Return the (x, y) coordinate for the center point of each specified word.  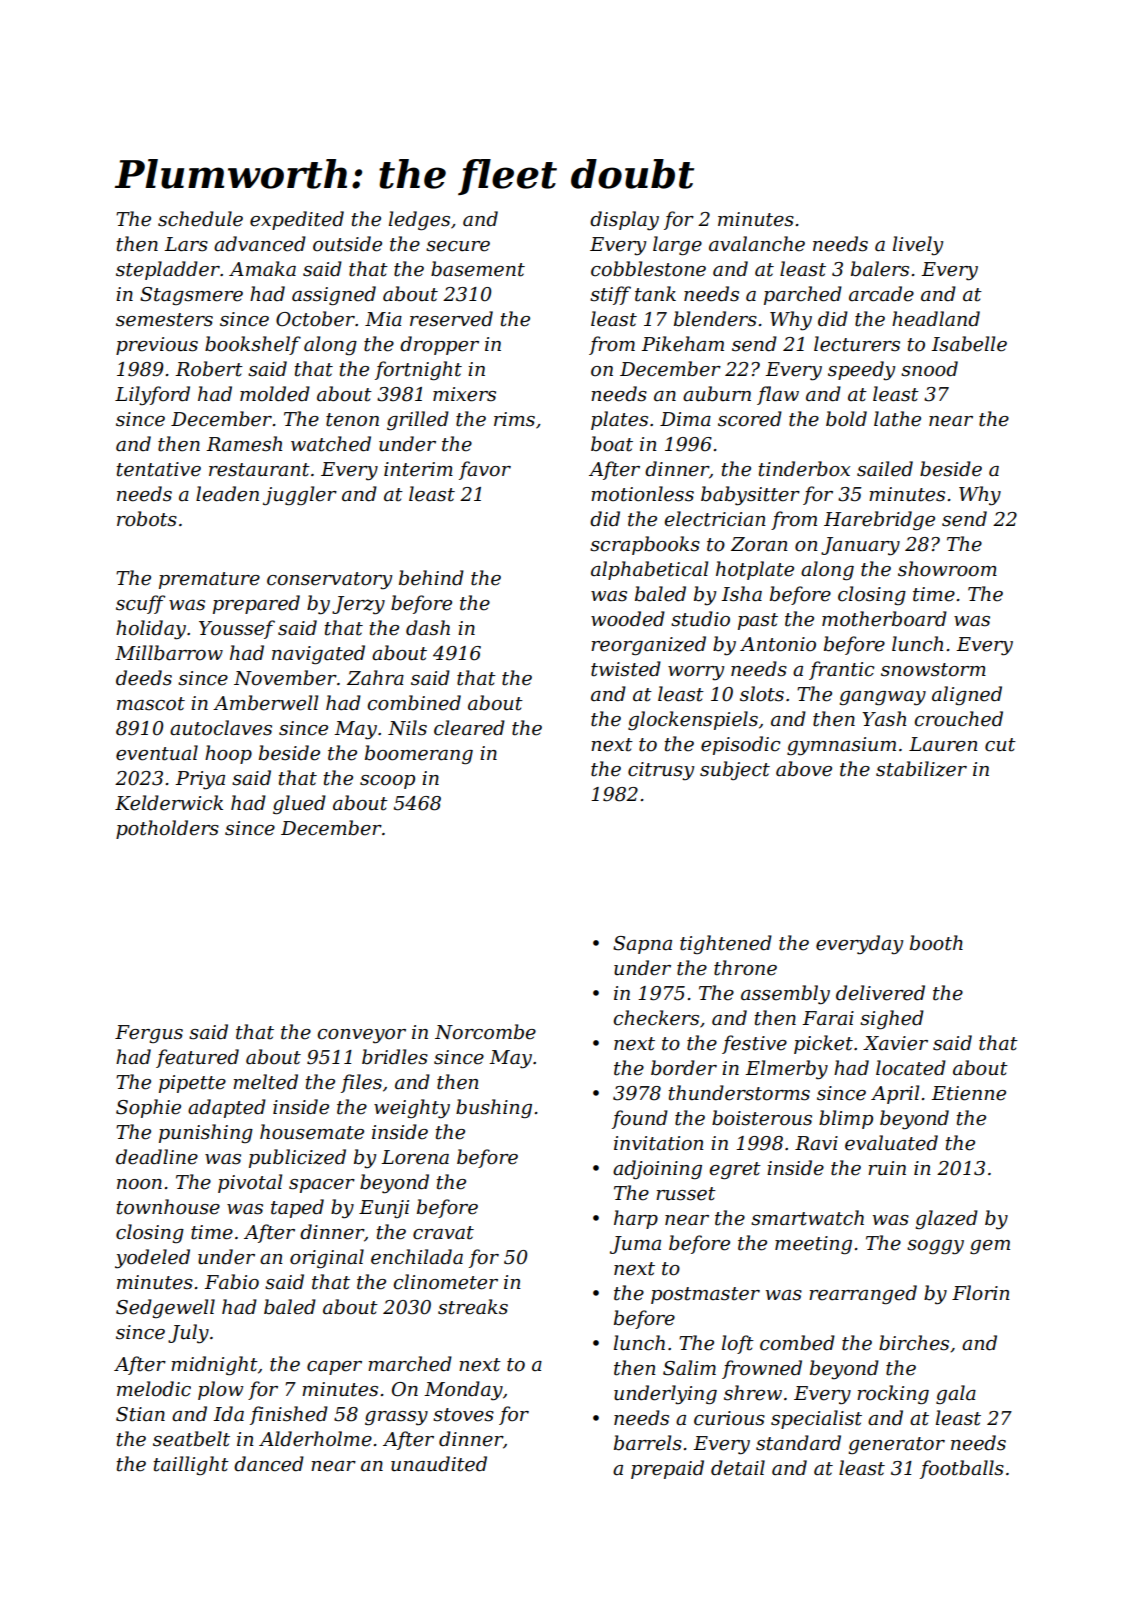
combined (414, 703)
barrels (648, 1443)
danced (269, 1464)
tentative (159, 469)
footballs (962, 1469)
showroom (947, 569)
